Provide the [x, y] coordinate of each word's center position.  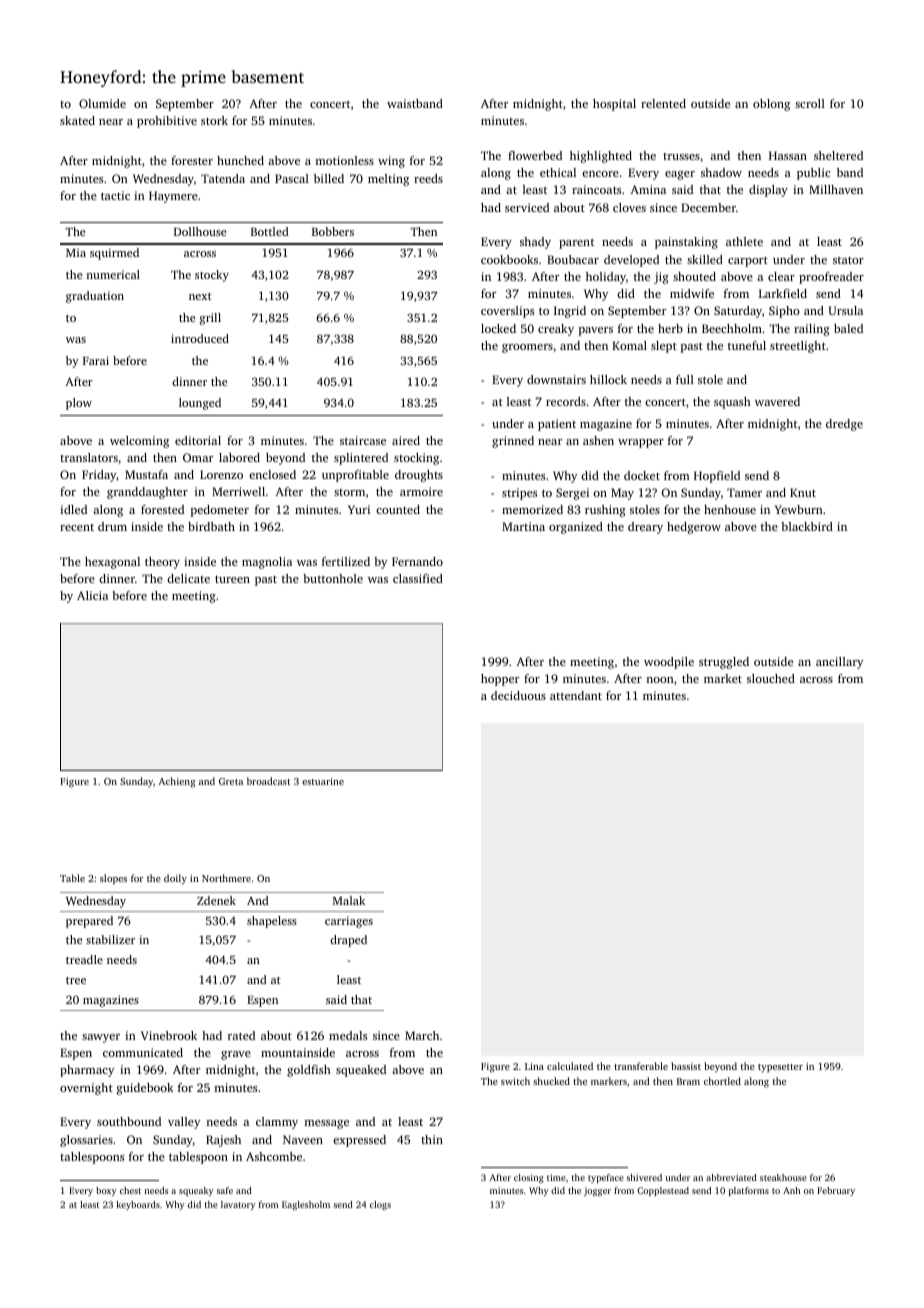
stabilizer [110, 939]
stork [214, 120]
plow [79, 404]
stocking [416, 459]
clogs [380, 1205]
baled [848, 328]
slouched [771, 678]
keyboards [138, 1205]
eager [680, 175]
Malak [349, 900]
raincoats [596, 189]
